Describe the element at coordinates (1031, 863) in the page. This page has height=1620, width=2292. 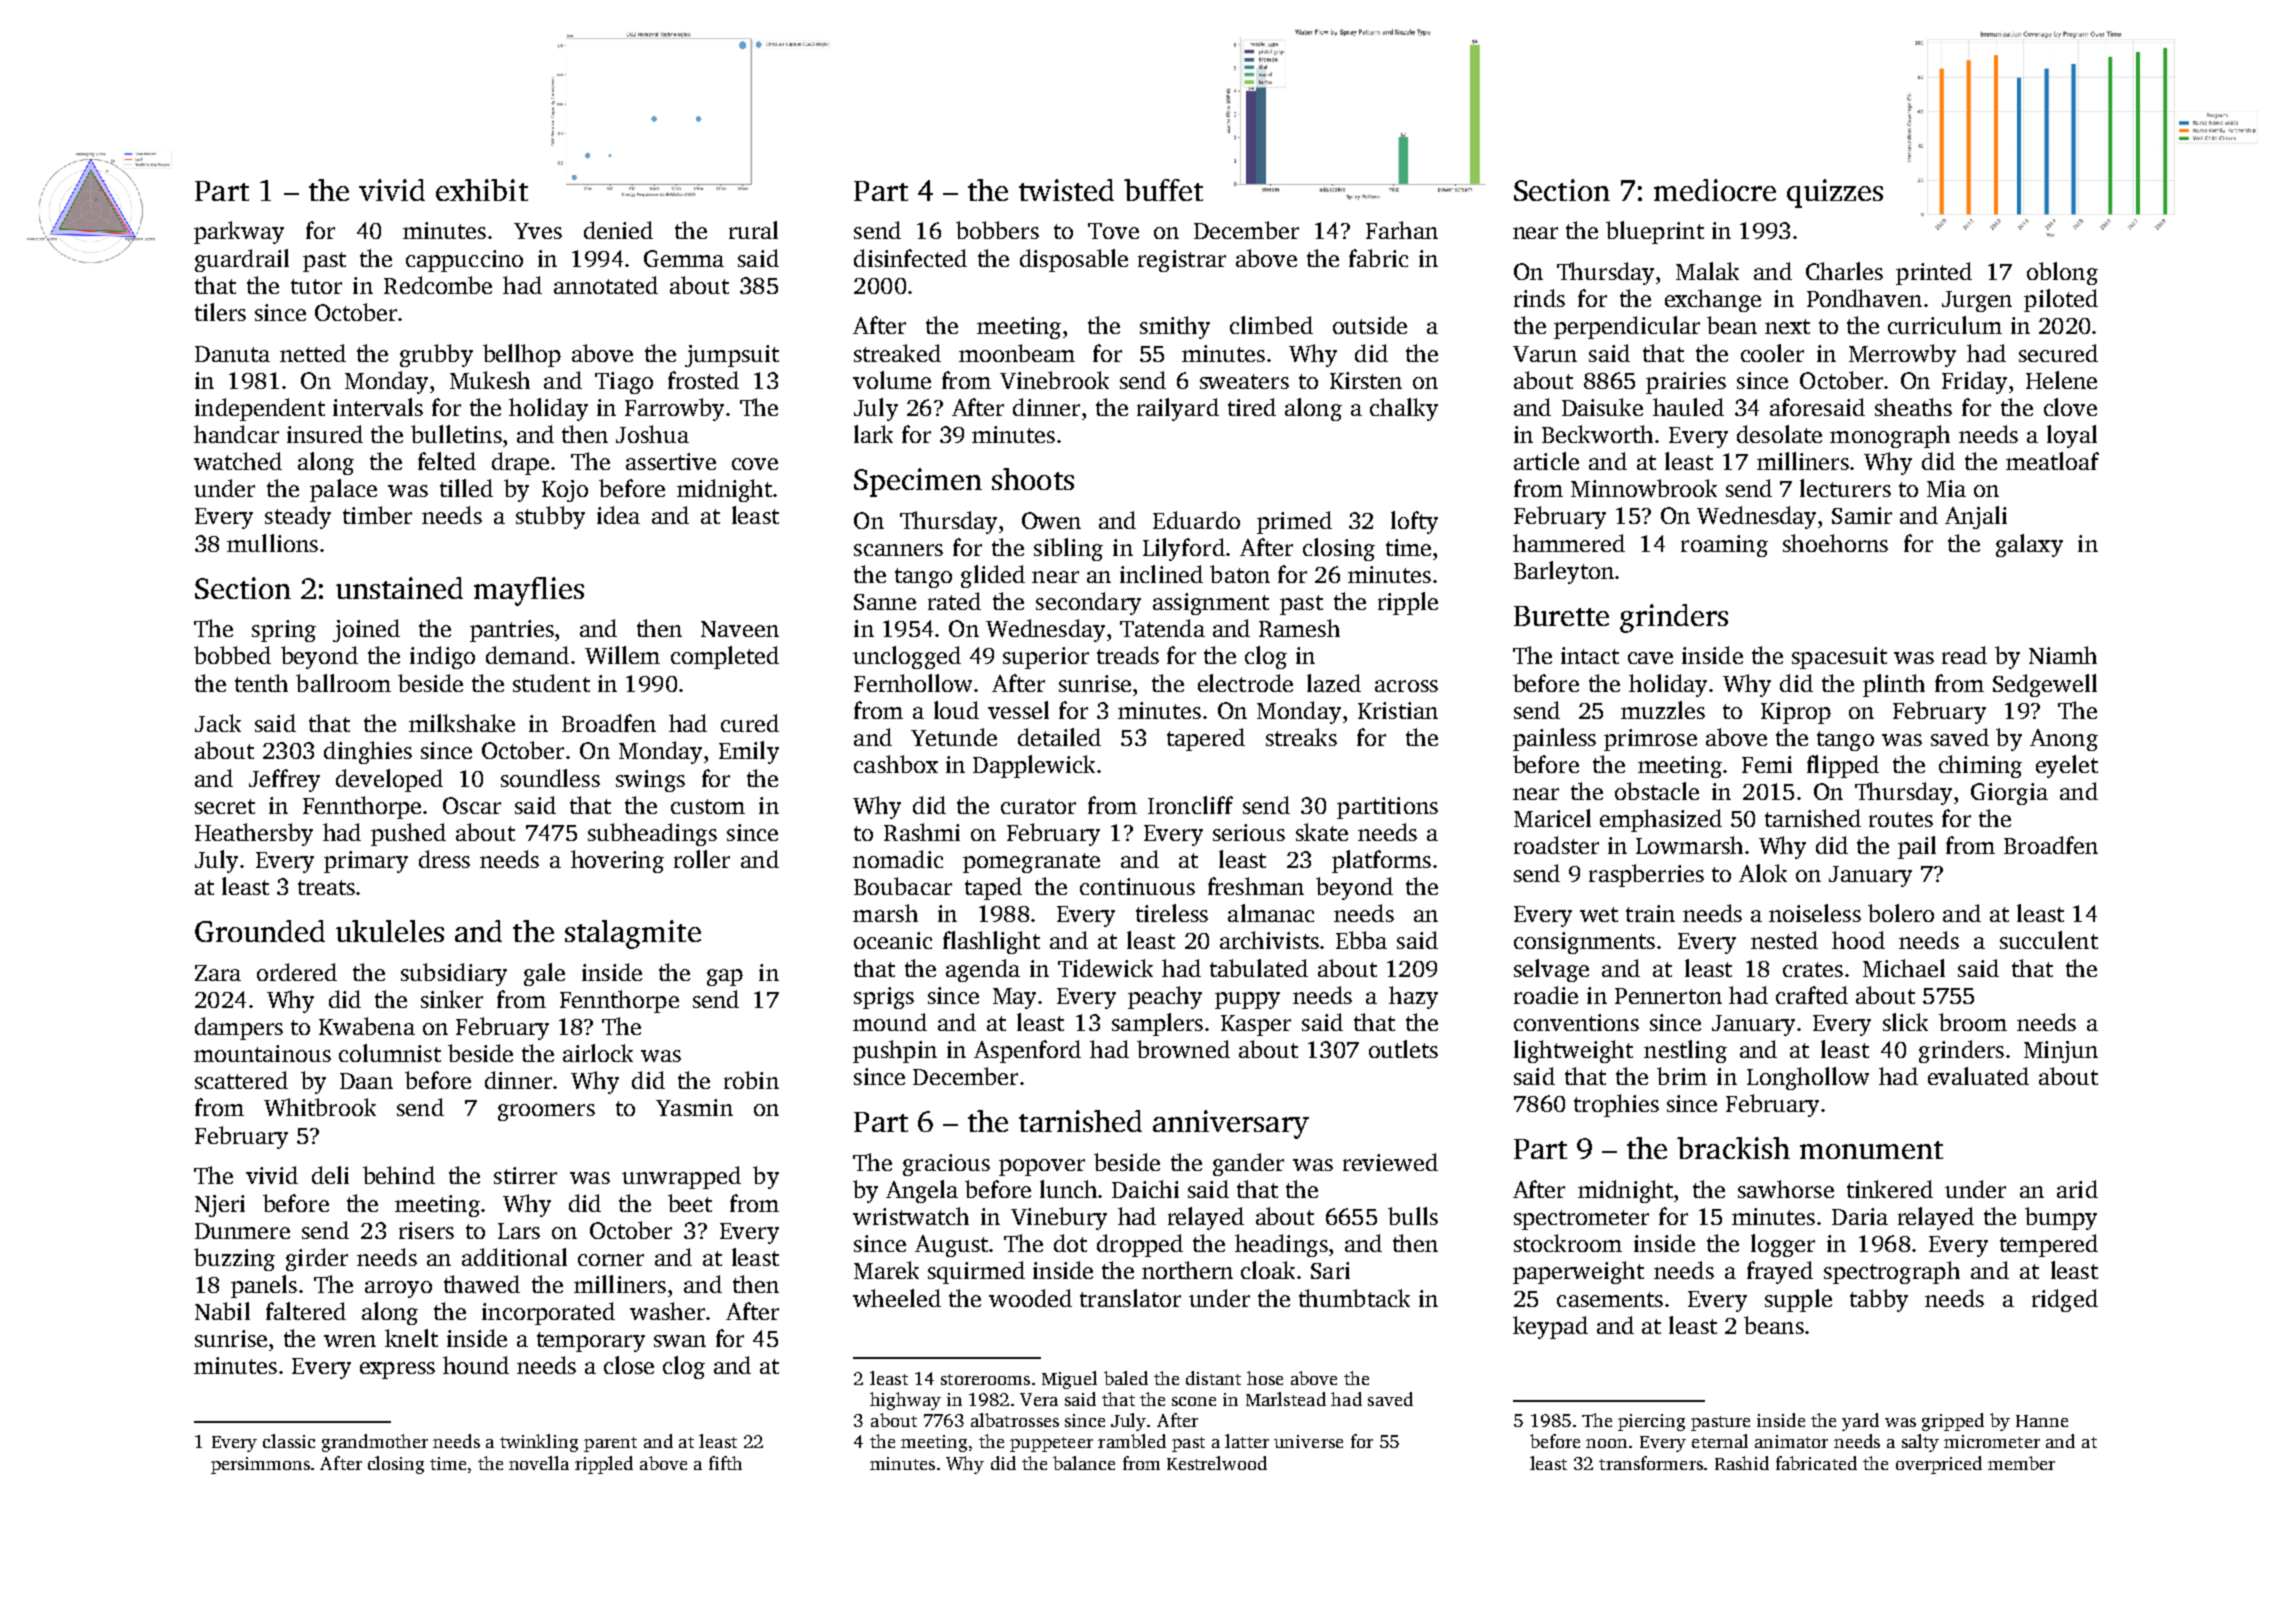
I see `pomegranate` at that location.
